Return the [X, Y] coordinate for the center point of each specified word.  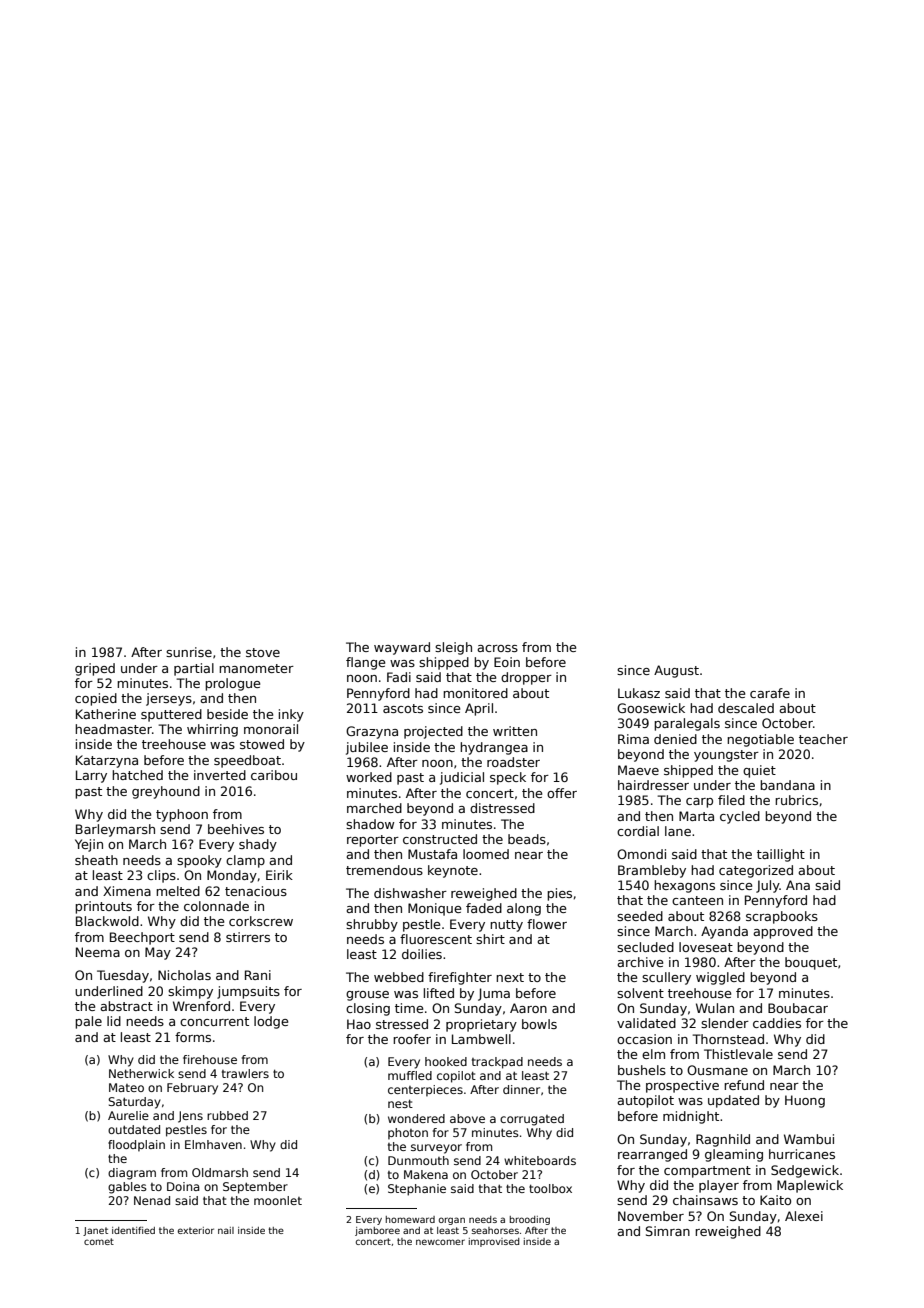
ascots [403, 708]
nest [400, 1103]
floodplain [136, 1146]
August [676, 671]
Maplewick [810, 1186]
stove [263, 652]
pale [88, 1022]
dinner [521, 1089]
